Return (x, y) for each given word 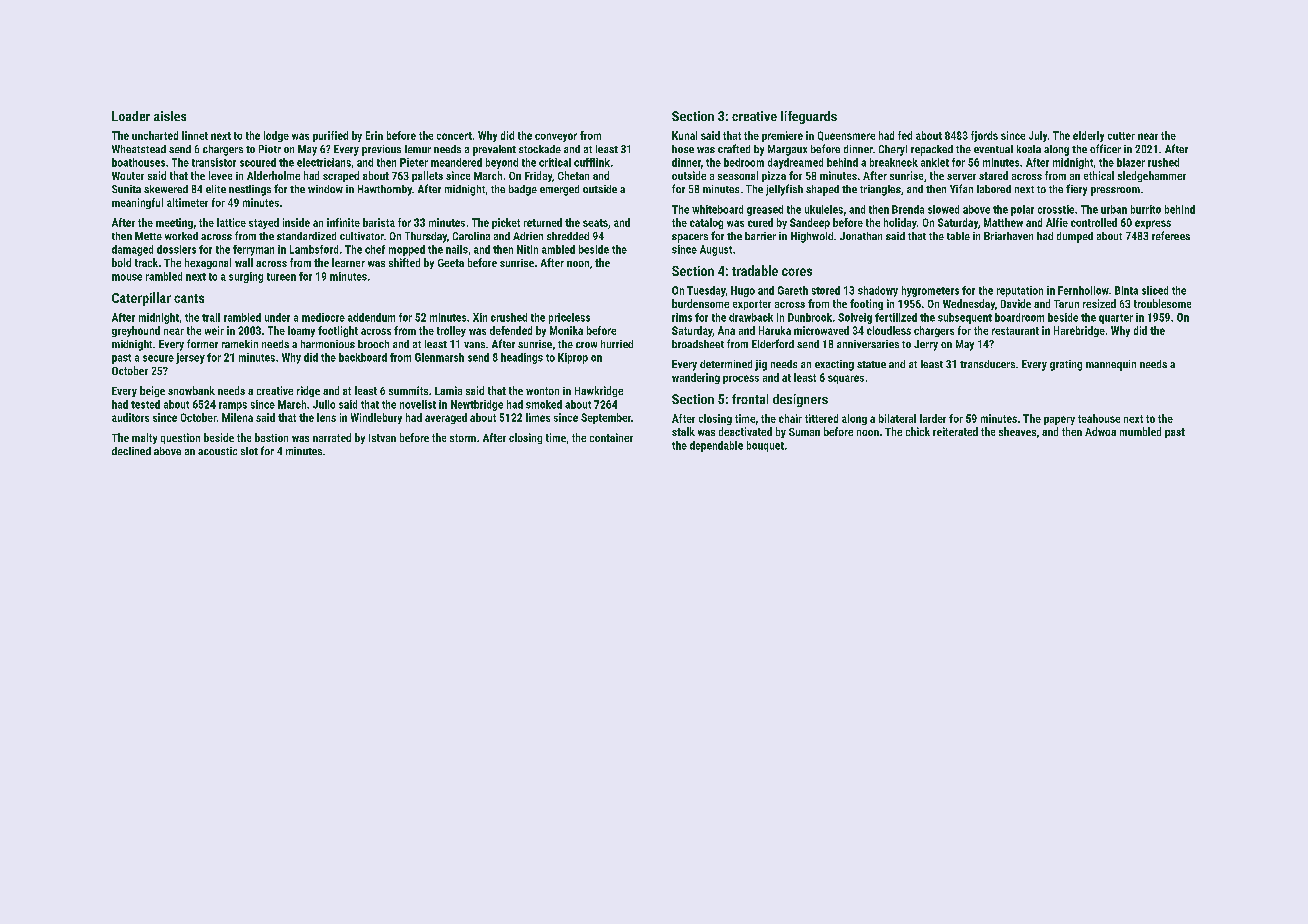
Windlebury (376, 418)
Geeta (451, 263)
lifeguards (809, 117)
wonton (542, 391)
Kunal (684, 135)
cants (189, 298)
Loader (131, 116)
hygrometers (930, 291)
